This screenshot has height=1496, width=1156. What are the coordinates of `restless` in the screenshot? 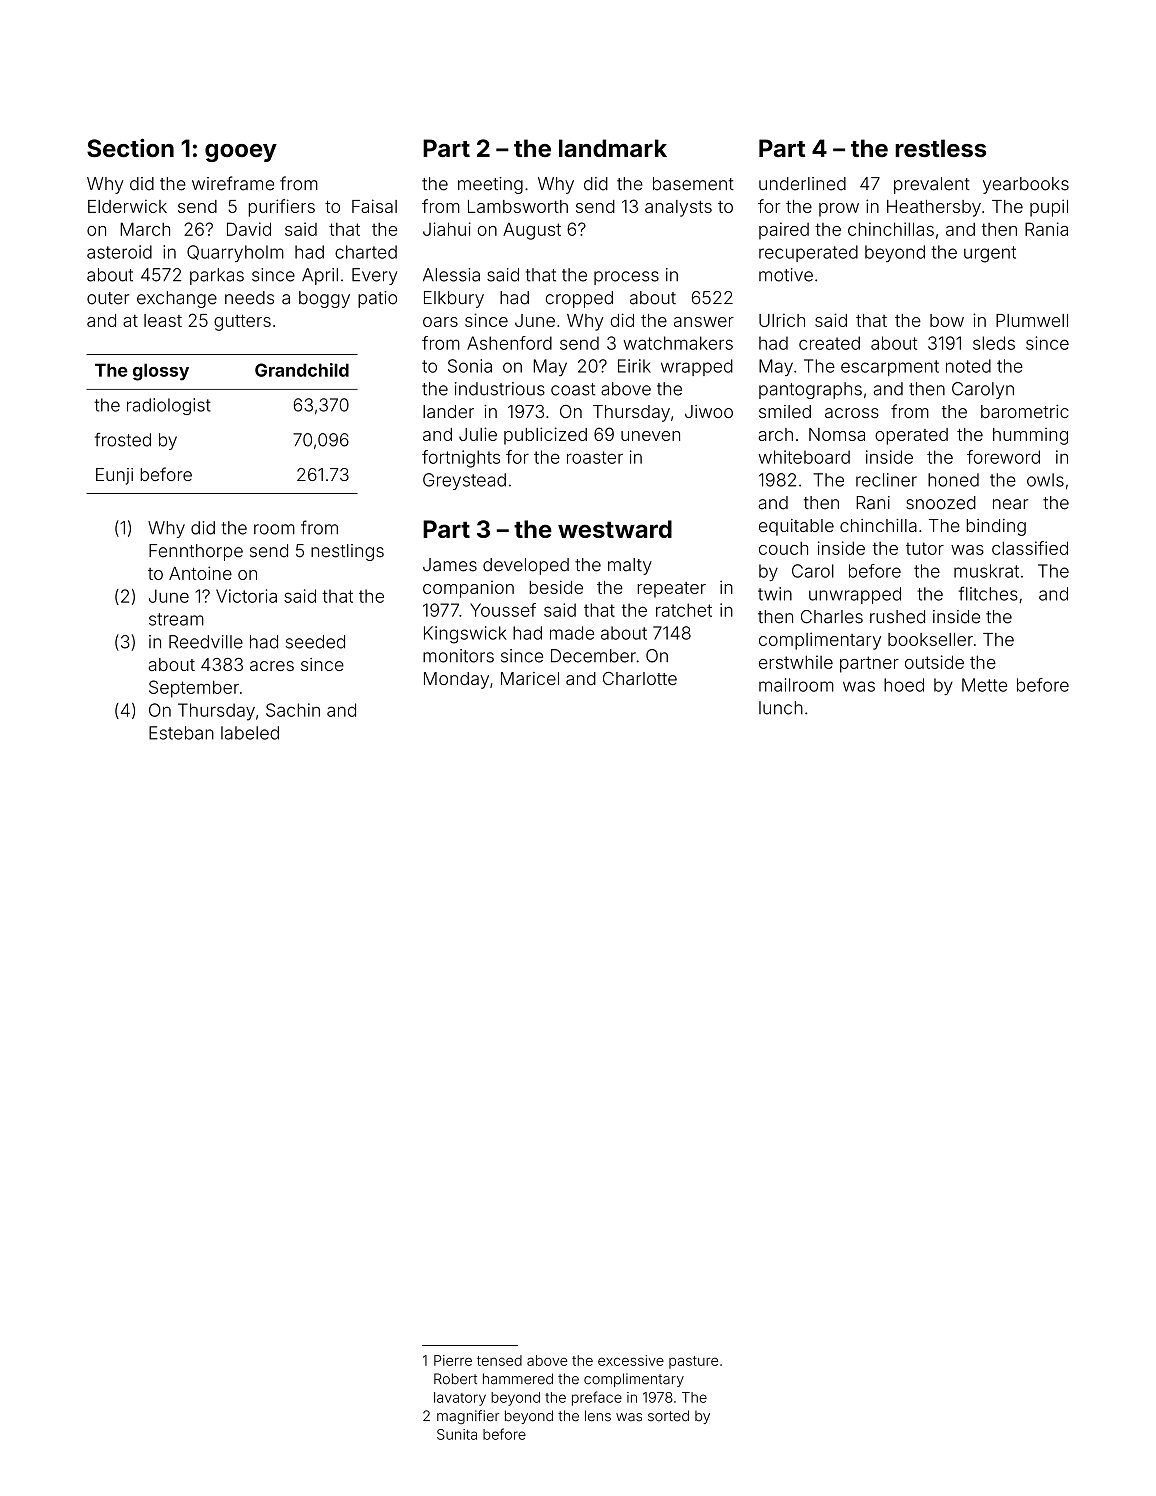 It's located at (940, 148).
